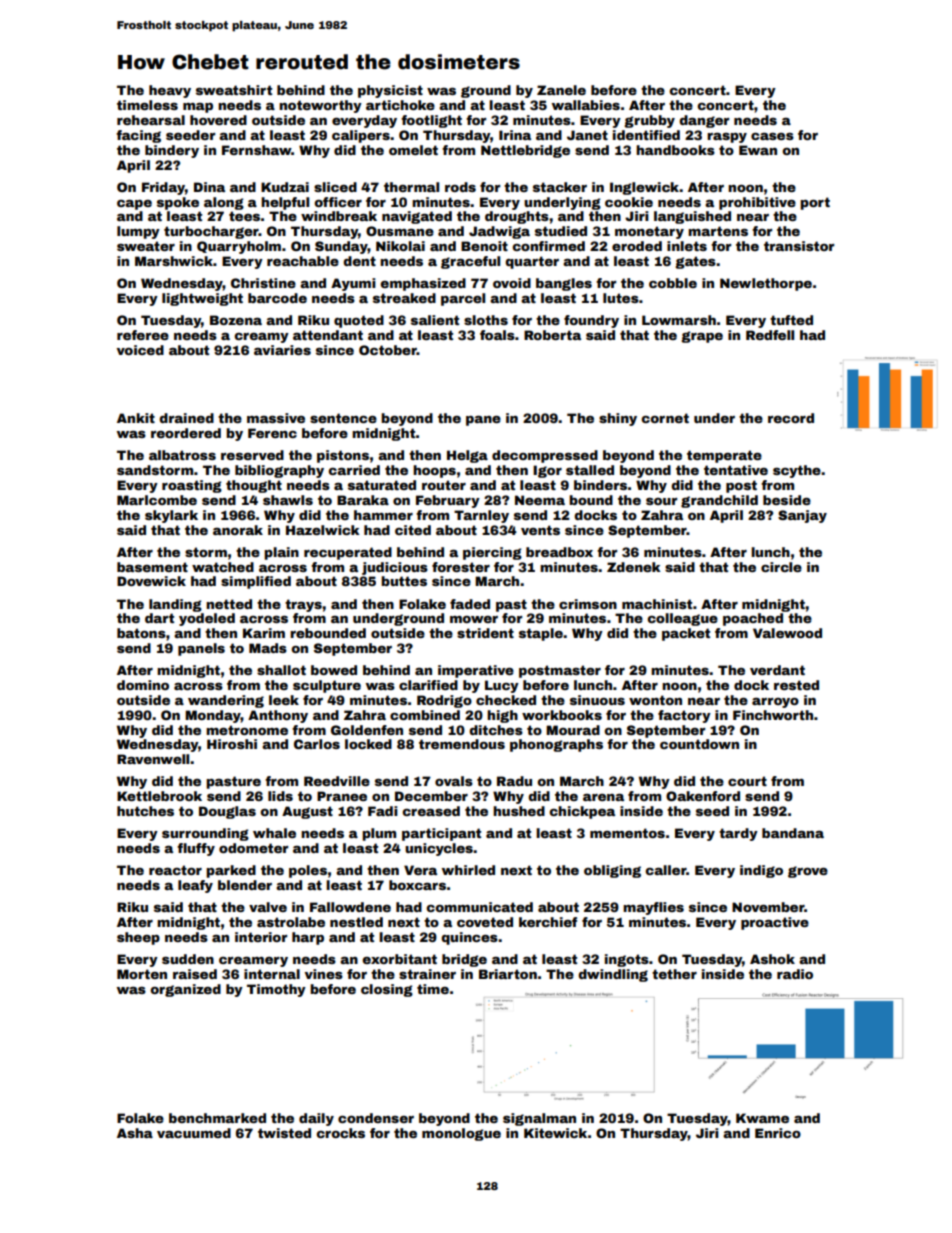 This screenshot has width=952, height=1233. Describe the element at coordinates (695, 262) in the screenshot. I see `gates` at that location.
